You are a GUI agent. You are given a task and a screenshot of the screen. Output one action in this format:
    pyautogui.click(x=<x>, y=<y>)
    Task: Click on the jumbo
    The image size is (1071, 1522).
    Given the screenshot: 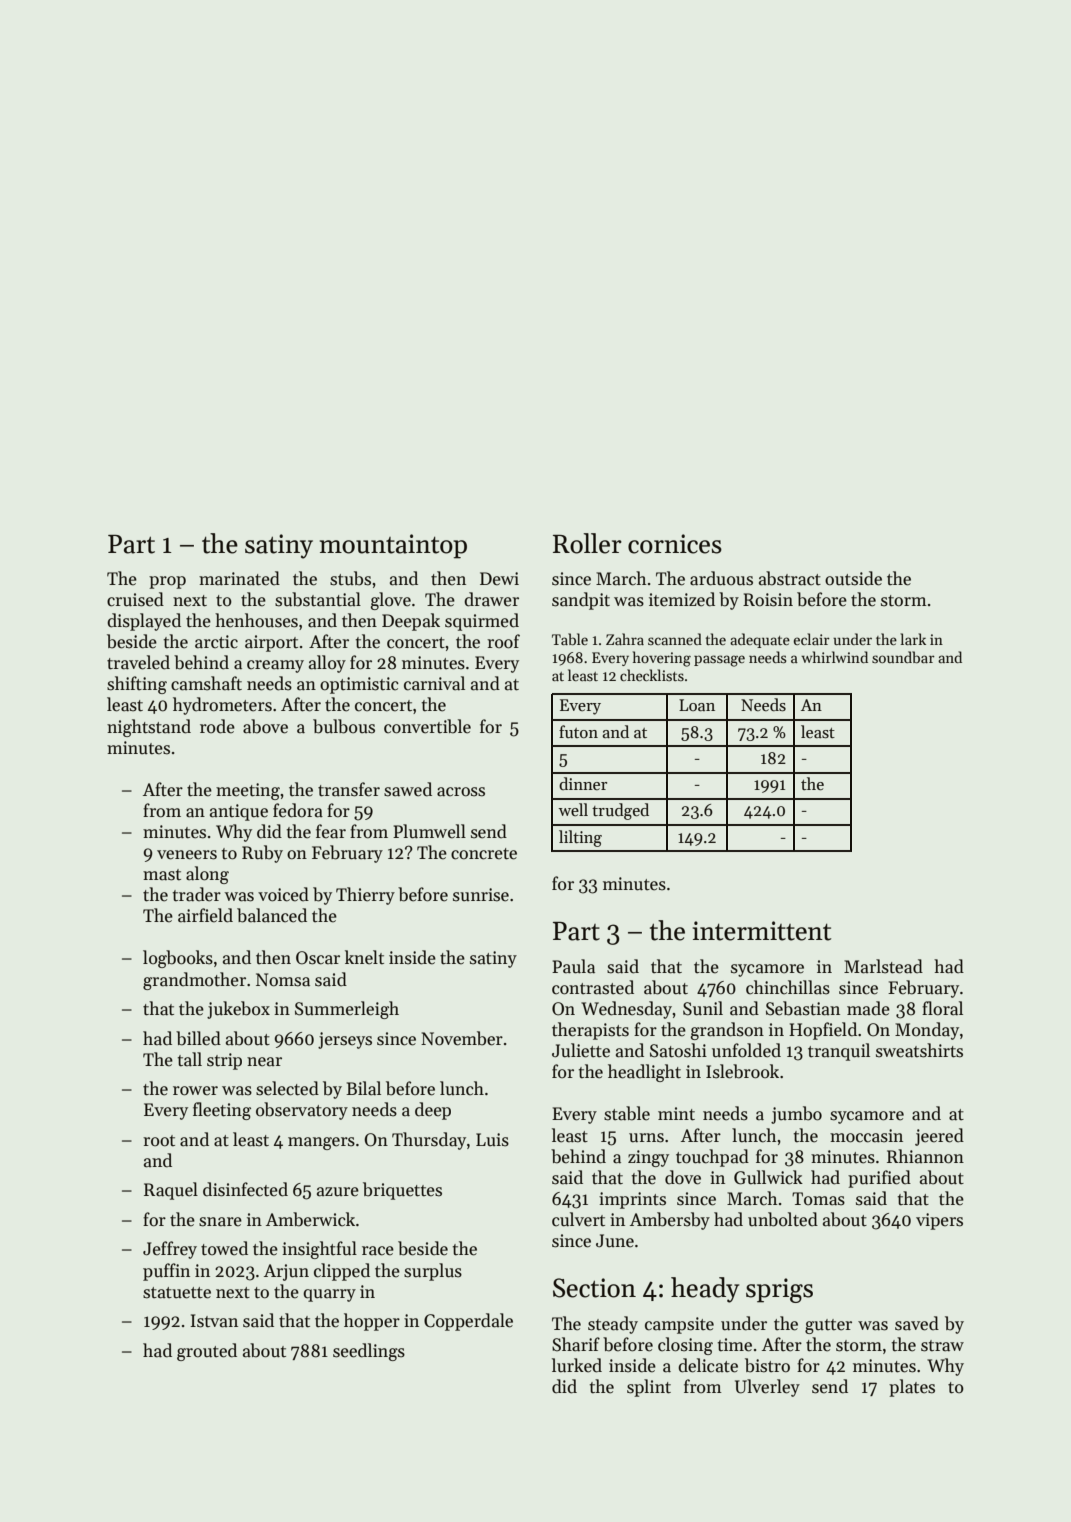 What is the action you would take?
    pyautogui.click(x=796, y=1115)
